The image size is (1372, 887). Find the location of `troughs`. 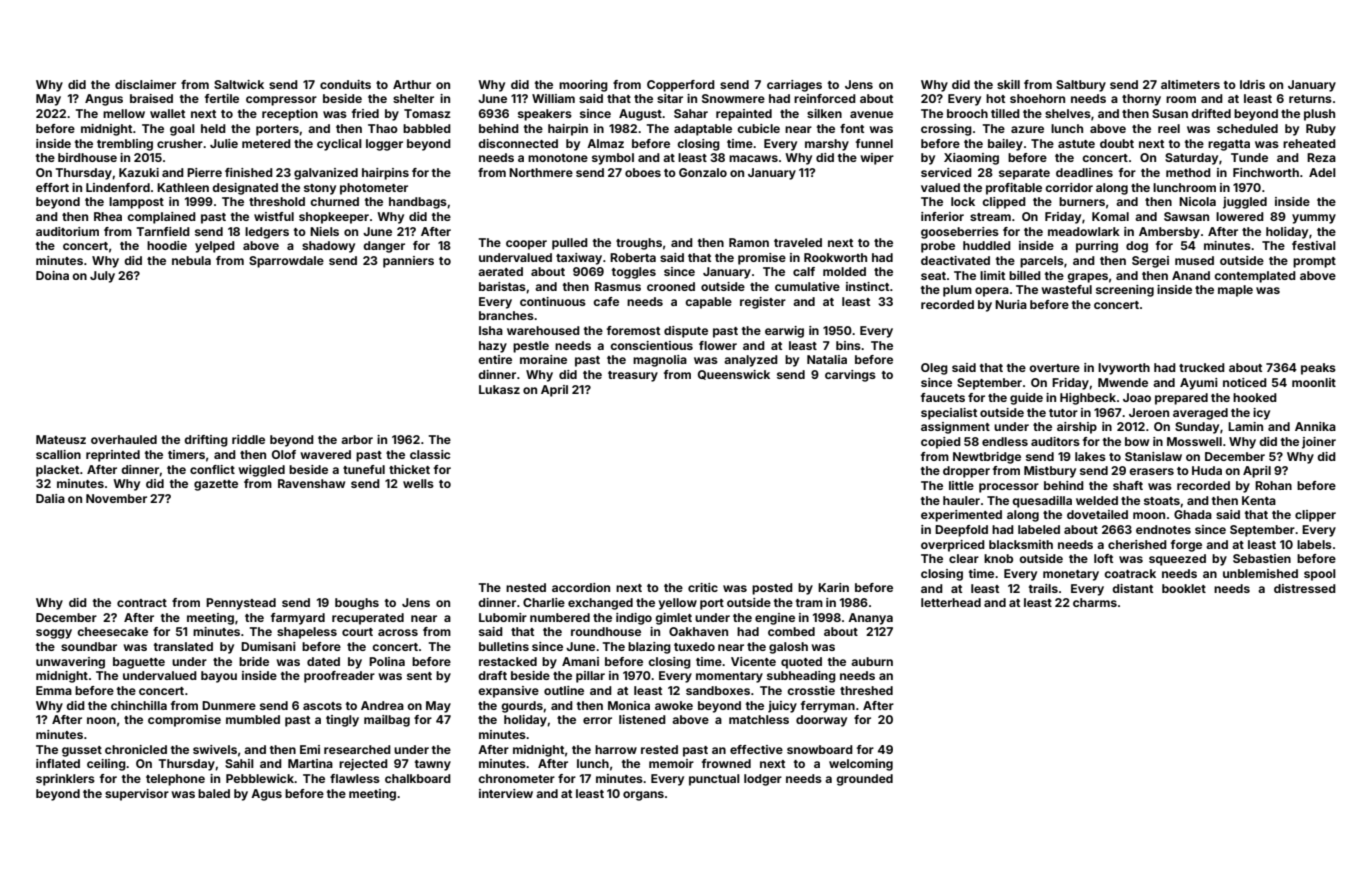

troughs is located at coordinates (639, 244).
